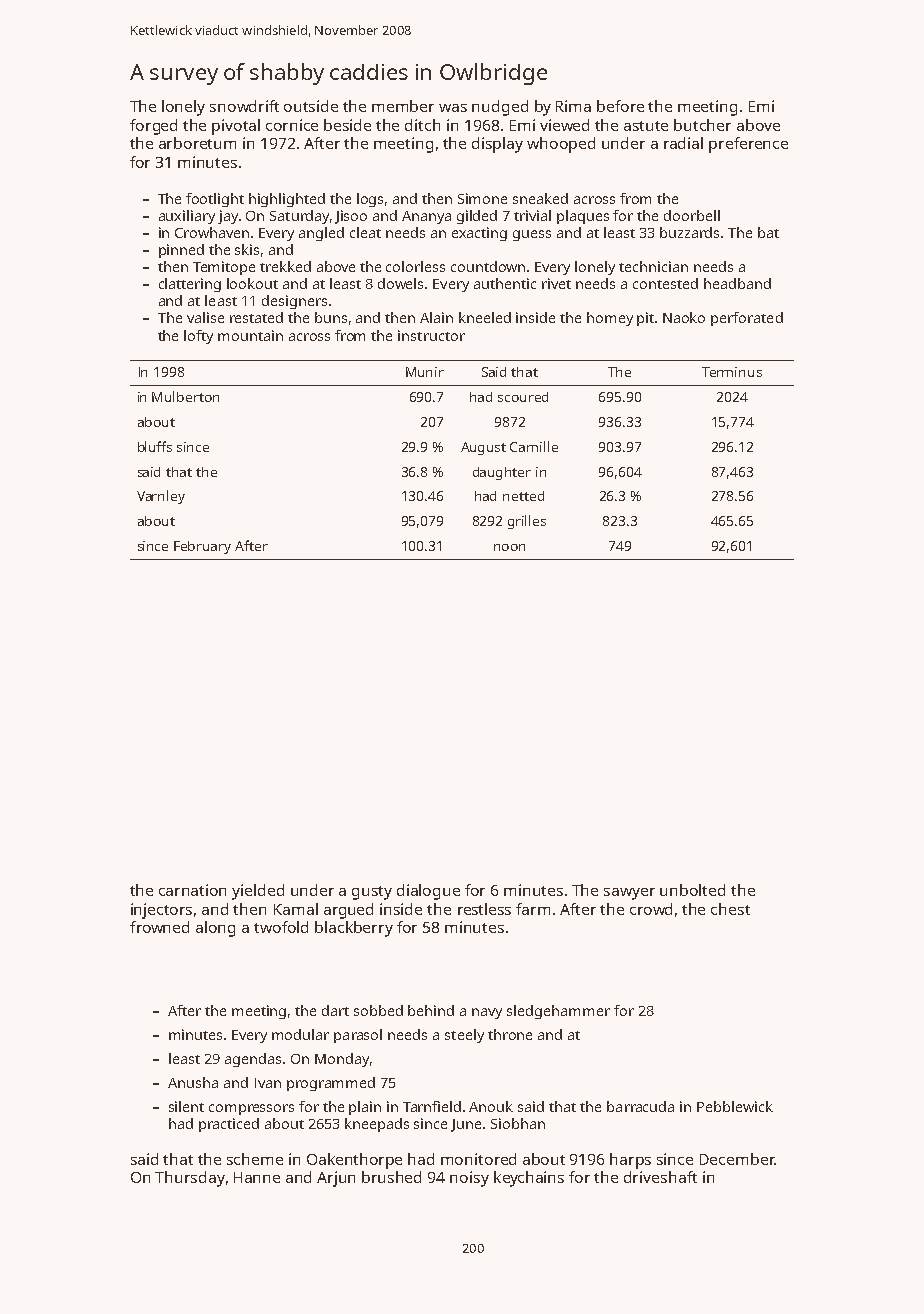 This document has width=924, height=1314. I want to click on December, so click(737, 1159).
